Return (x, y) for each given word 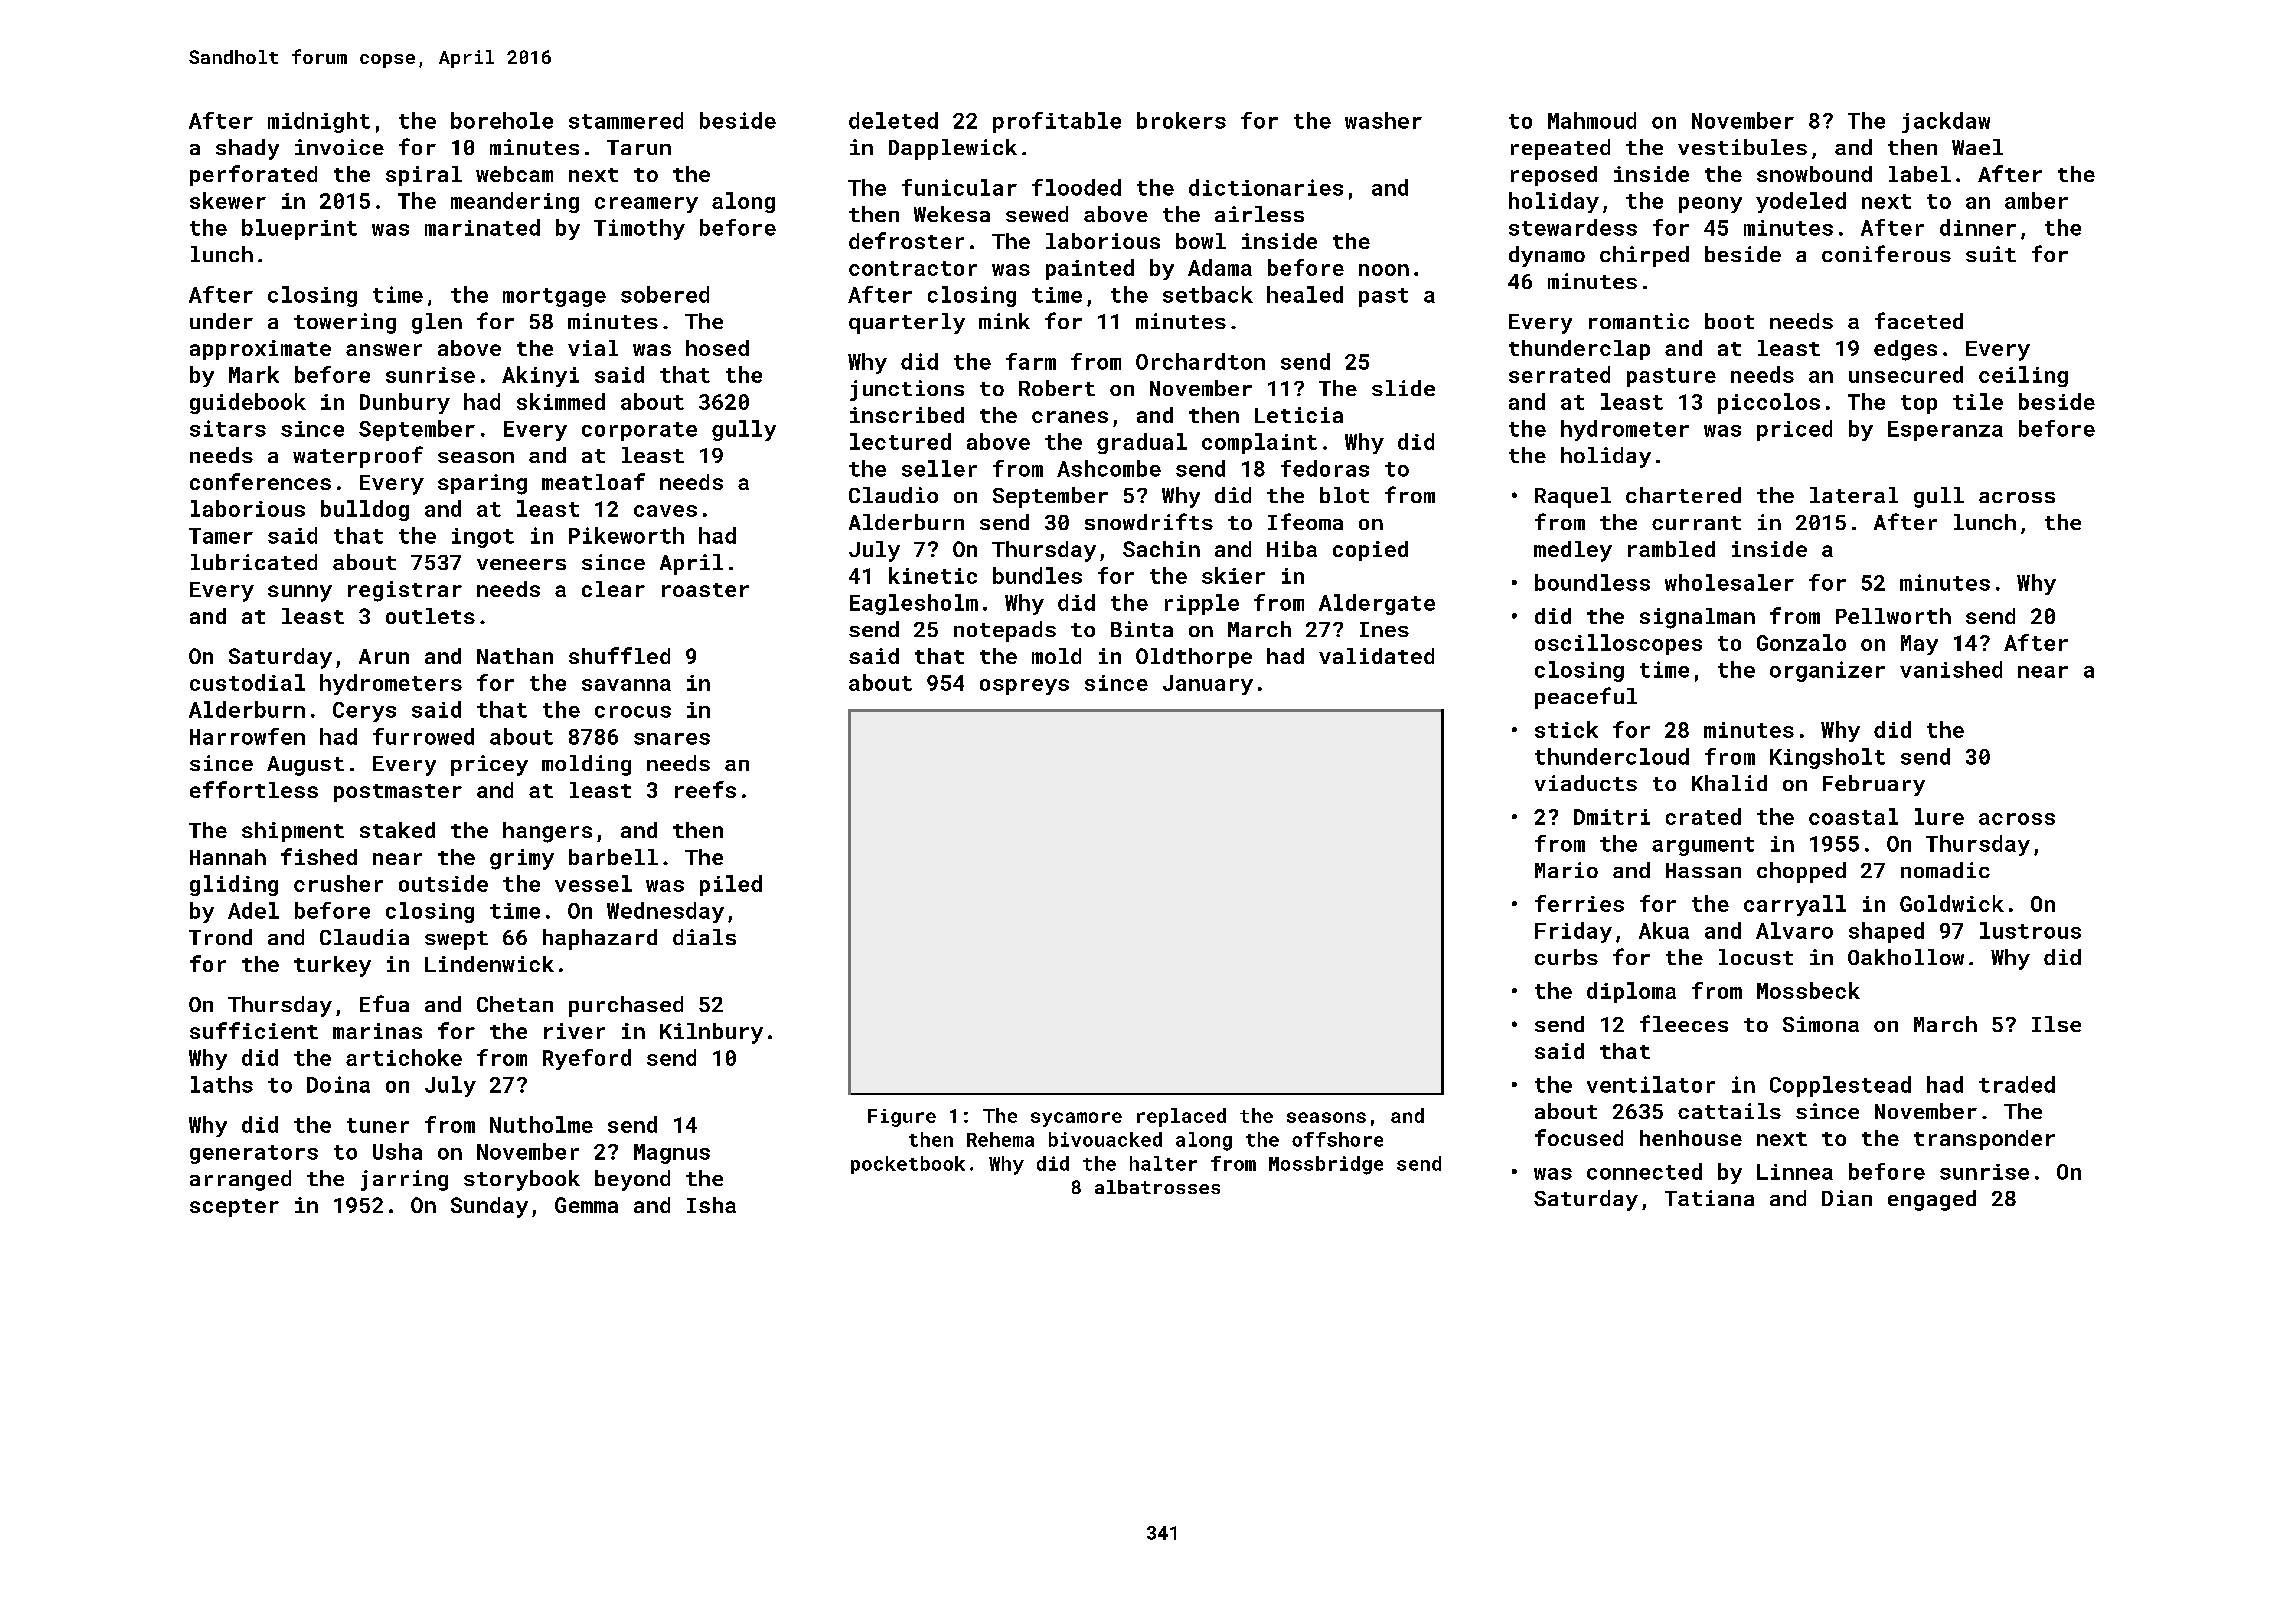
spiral (424, 176)
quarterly (907, 323)
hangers (547, 832)
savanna (626, 685)
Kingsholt (1827, 758)
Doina (338, 1084)
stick (1566, 729)
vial (593, 348)
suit (1991, 254)
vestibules (1742, 147)
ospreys (1024, 687)
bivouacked (1105, 1139)
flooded (1076, 187)
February (1874, 785)
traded (2017, 1084)
